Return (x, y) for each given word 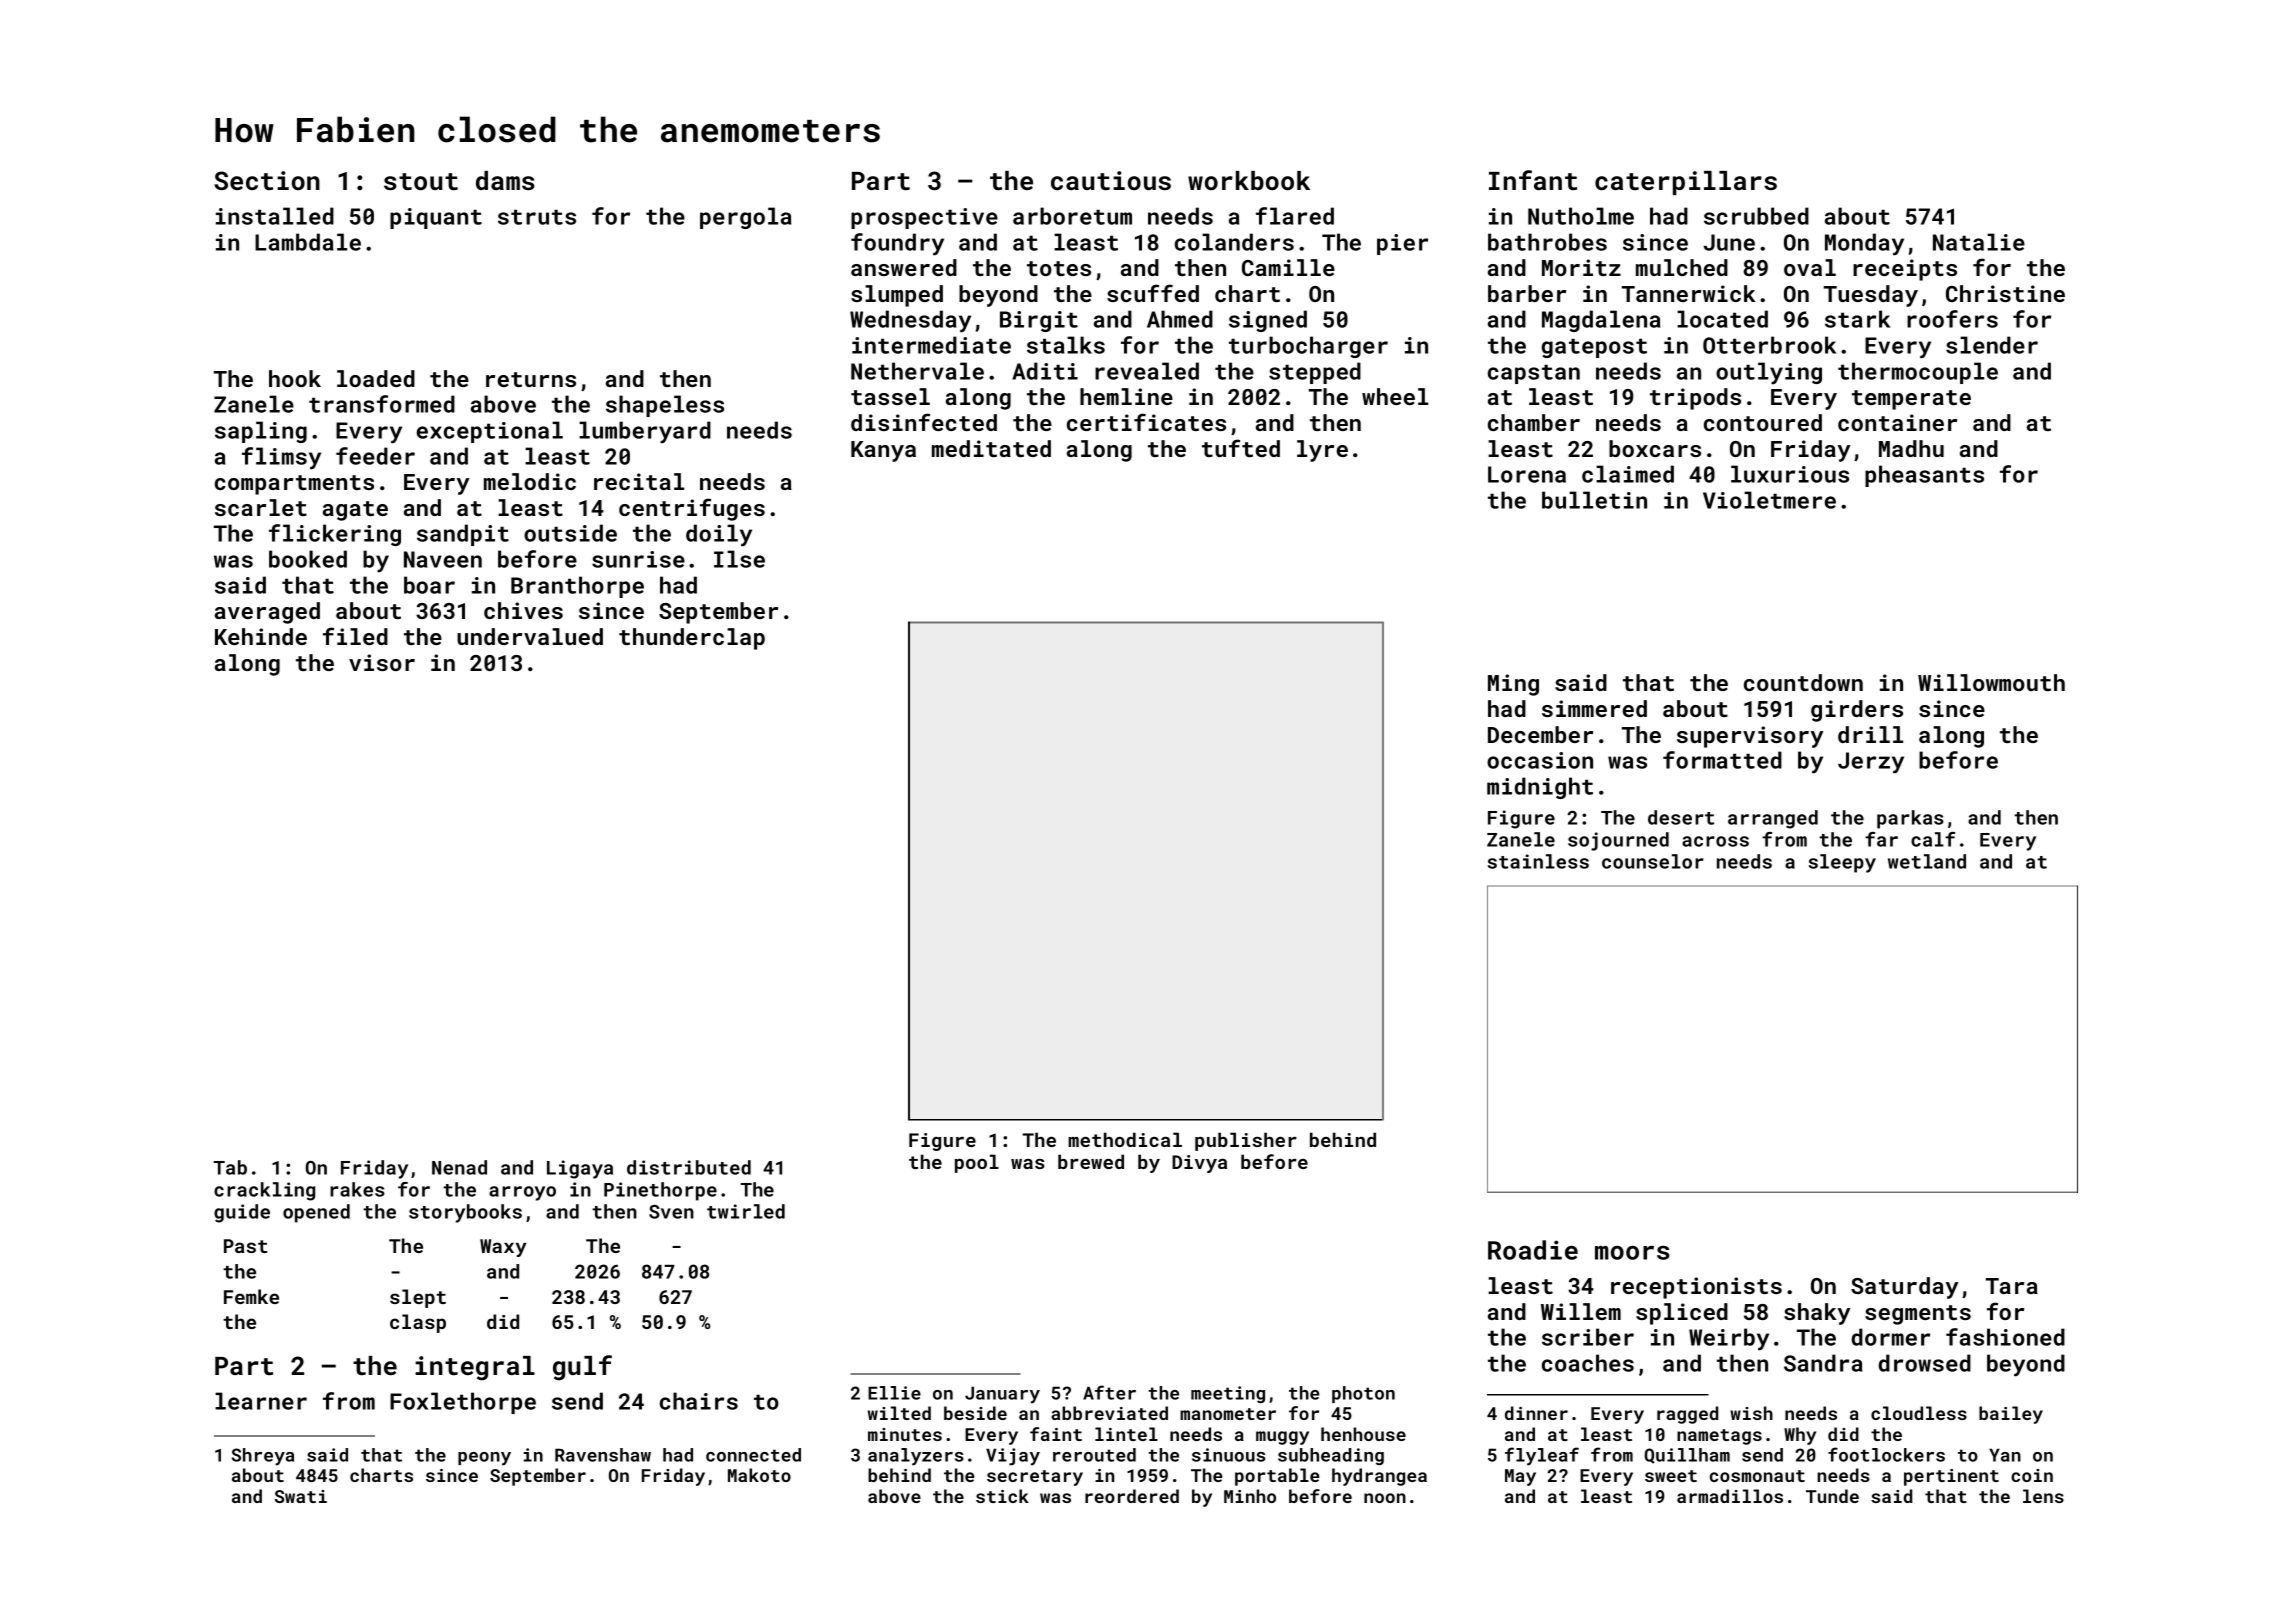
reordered (1132, 1496)
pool (977, 1163)
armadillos (1730, 1496)
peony (484, 1459)
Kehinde (261, 636)
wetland (1927, 861)
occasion (1540, 760)
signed (1268, 321)
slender (1992, 345)
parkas (1910, 819)
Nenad (459, 1167)
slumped (897, 296)
